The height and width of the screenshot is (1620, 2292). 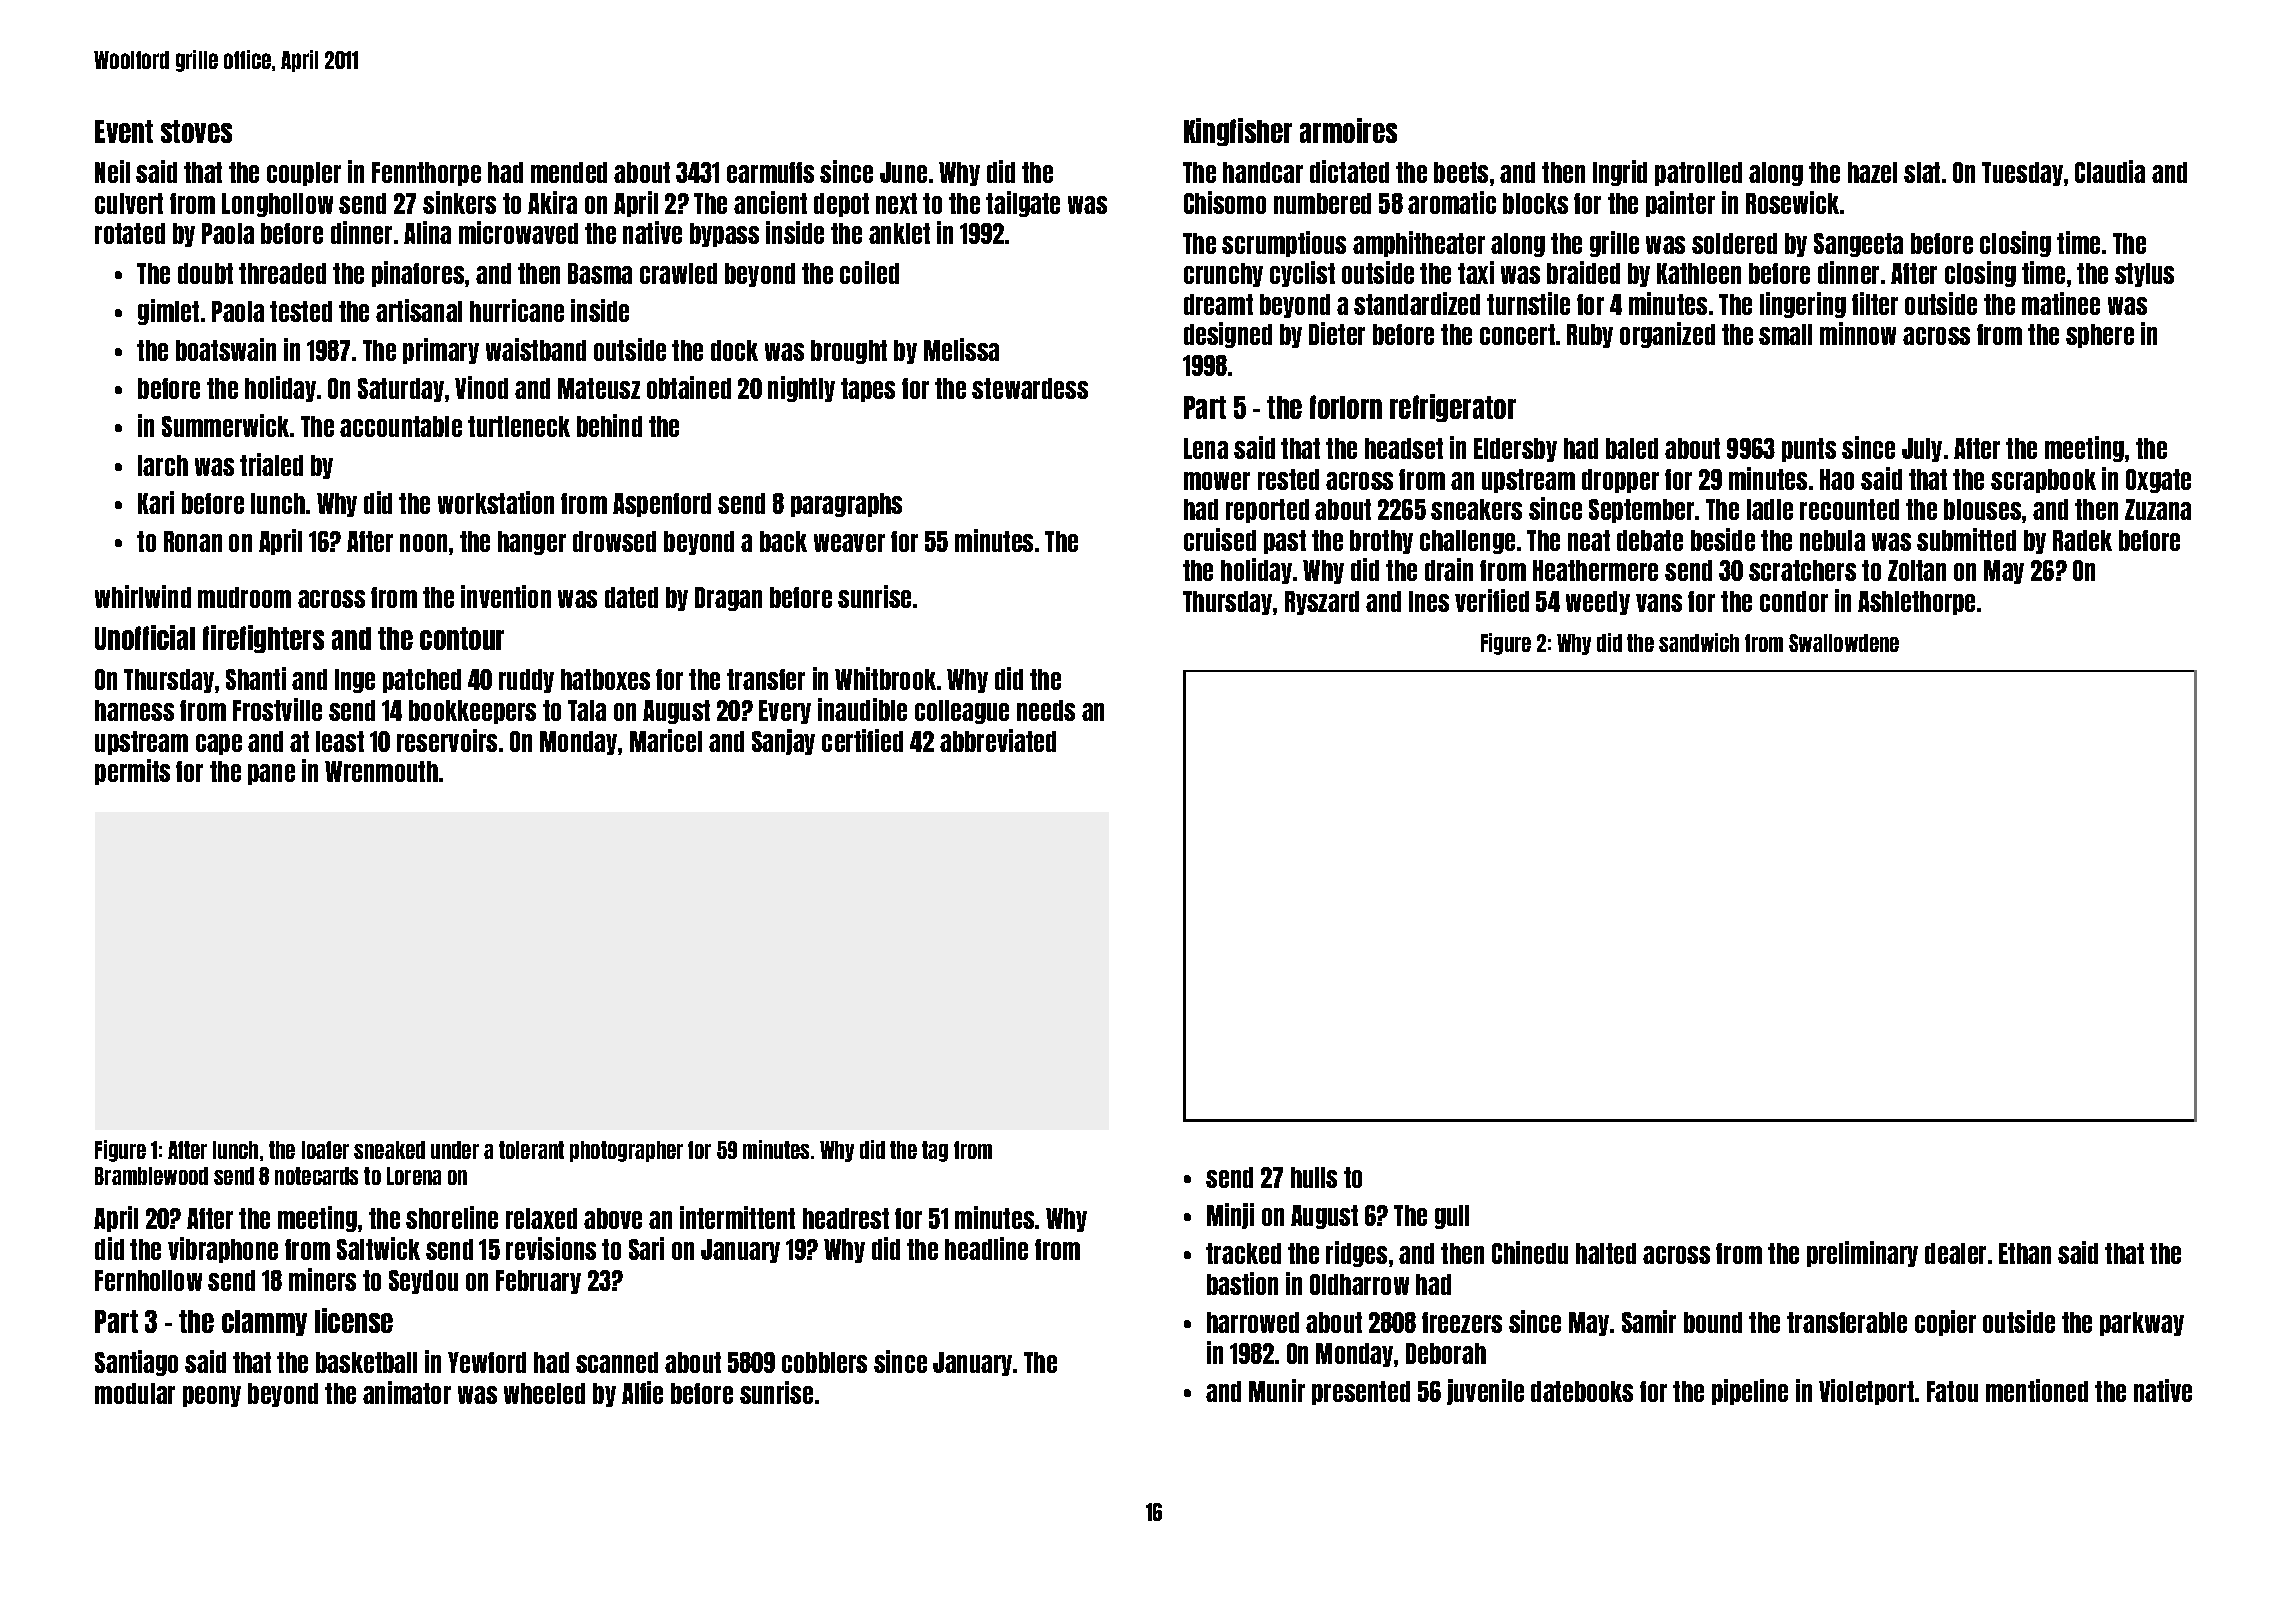 What do you see at coordinates (1314, 1177) in the screenshot?
I see `hulls` at bounding box center [1314, 1177].
